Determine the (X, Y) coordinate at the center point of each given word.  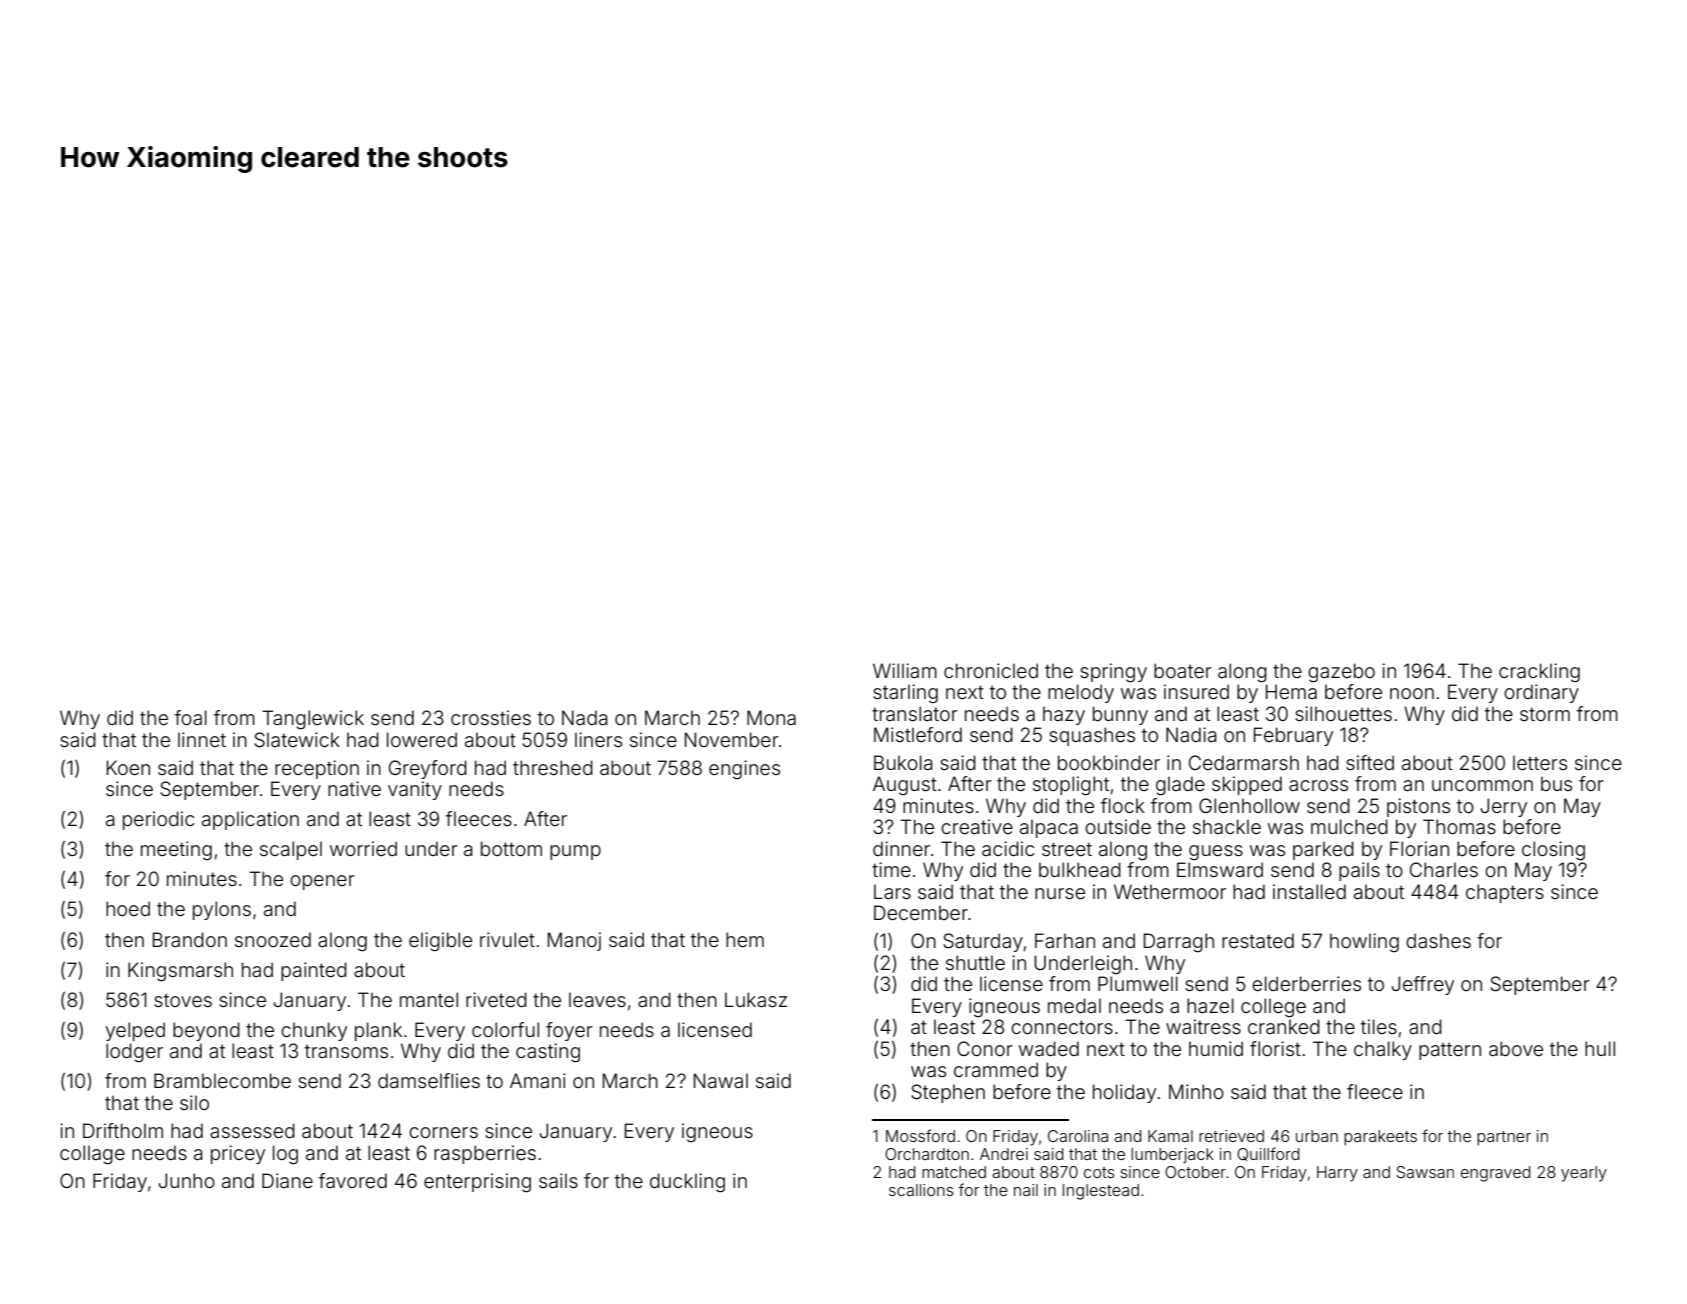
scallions (921, 1190)
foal (191, 717)
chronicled (991, 670)
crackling (1539, 672)
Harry (1337, 1174)
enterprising (477, 1183)
